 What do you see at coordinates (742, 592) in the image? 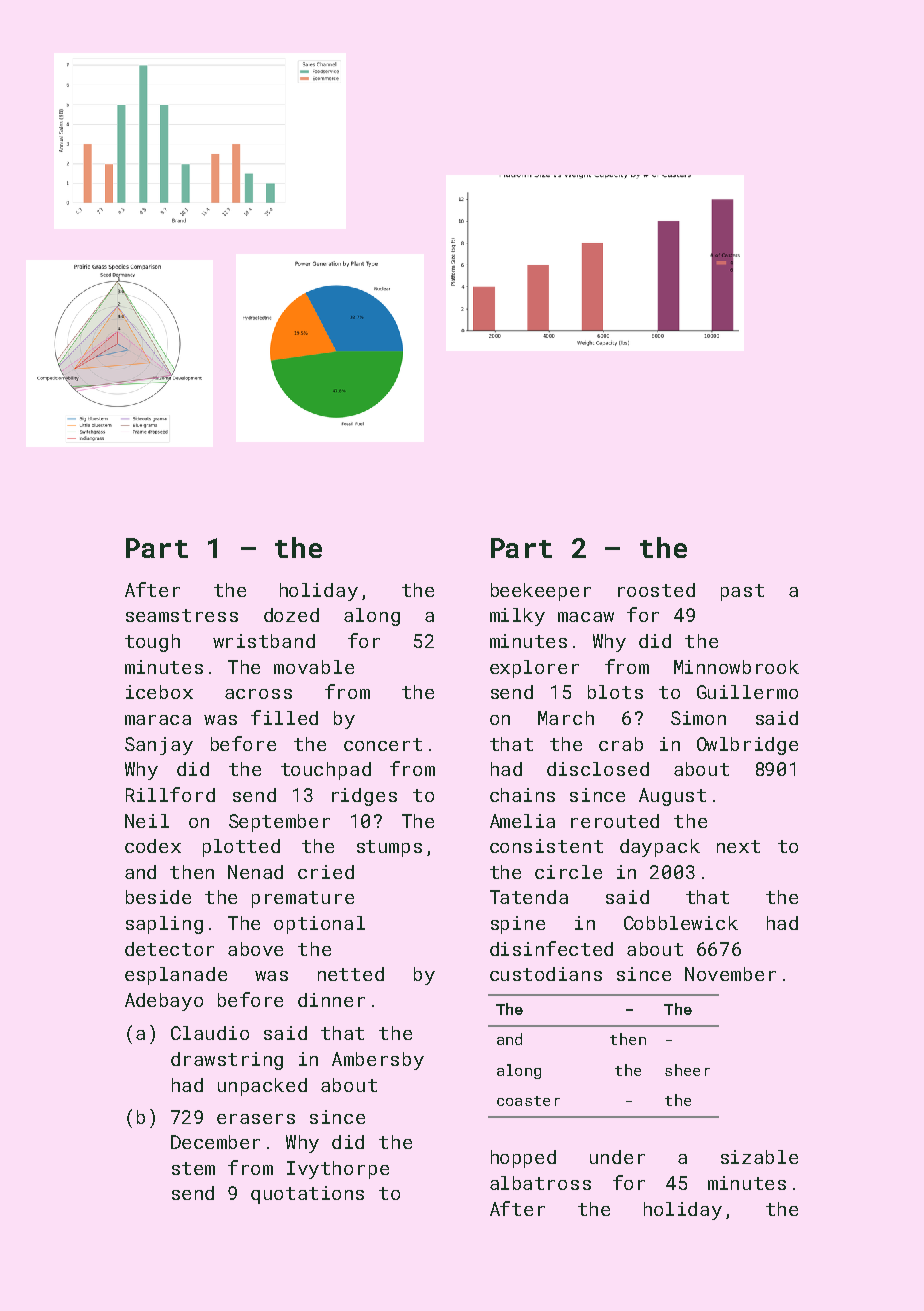
I see `past` at bounding box center [742, 592].
